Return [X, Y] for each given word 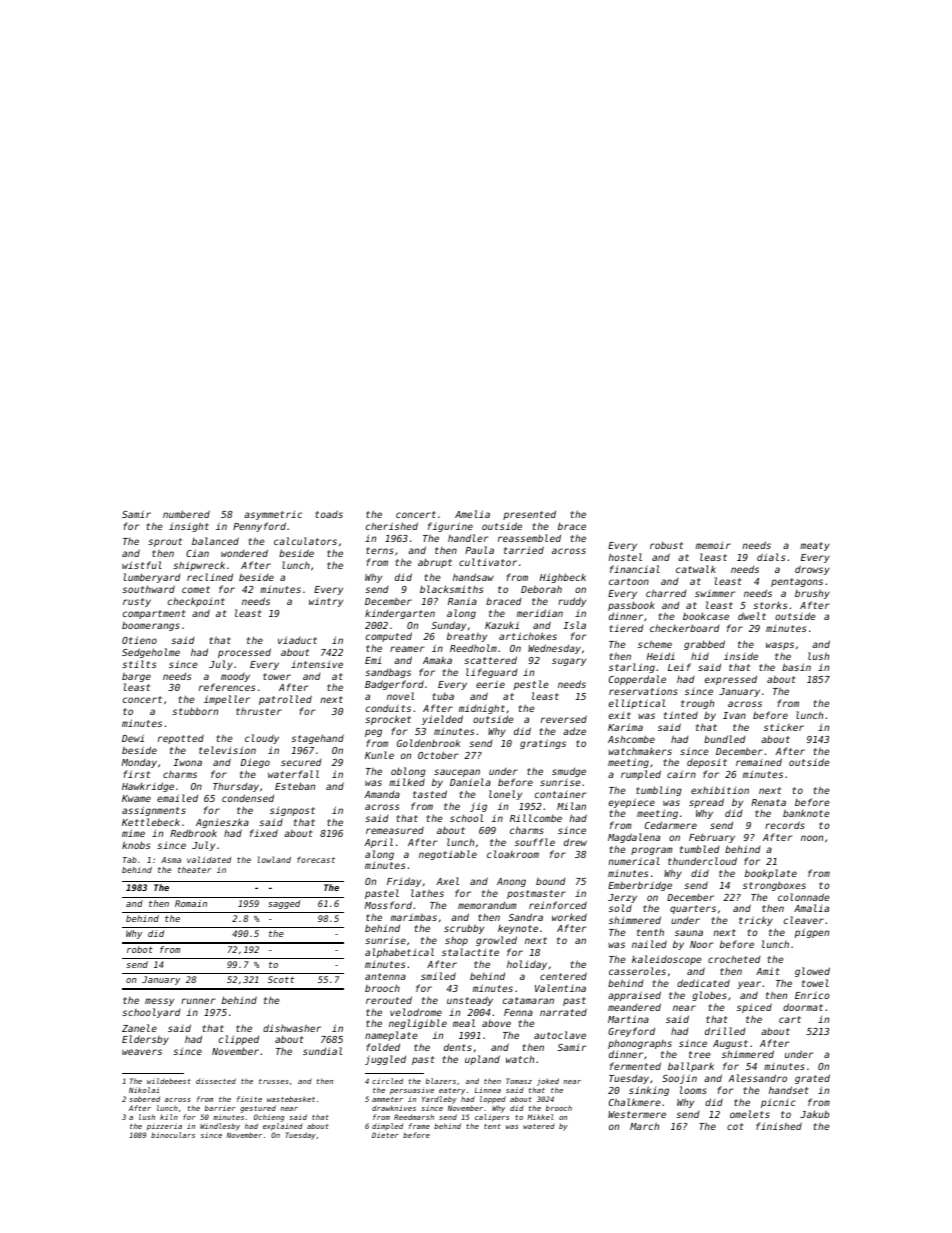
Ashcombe [631, 739]
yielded [442, 720]
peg [373, 733]
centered [563, 976]
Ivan [734, 715]
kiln [169, 1117]
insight [189, 527]
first [136, 774]
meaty [815, 546]
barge [136, 677]
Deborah [541, 589]
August [730, 1044]
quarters [693, 909]
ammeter [387, 1099]
